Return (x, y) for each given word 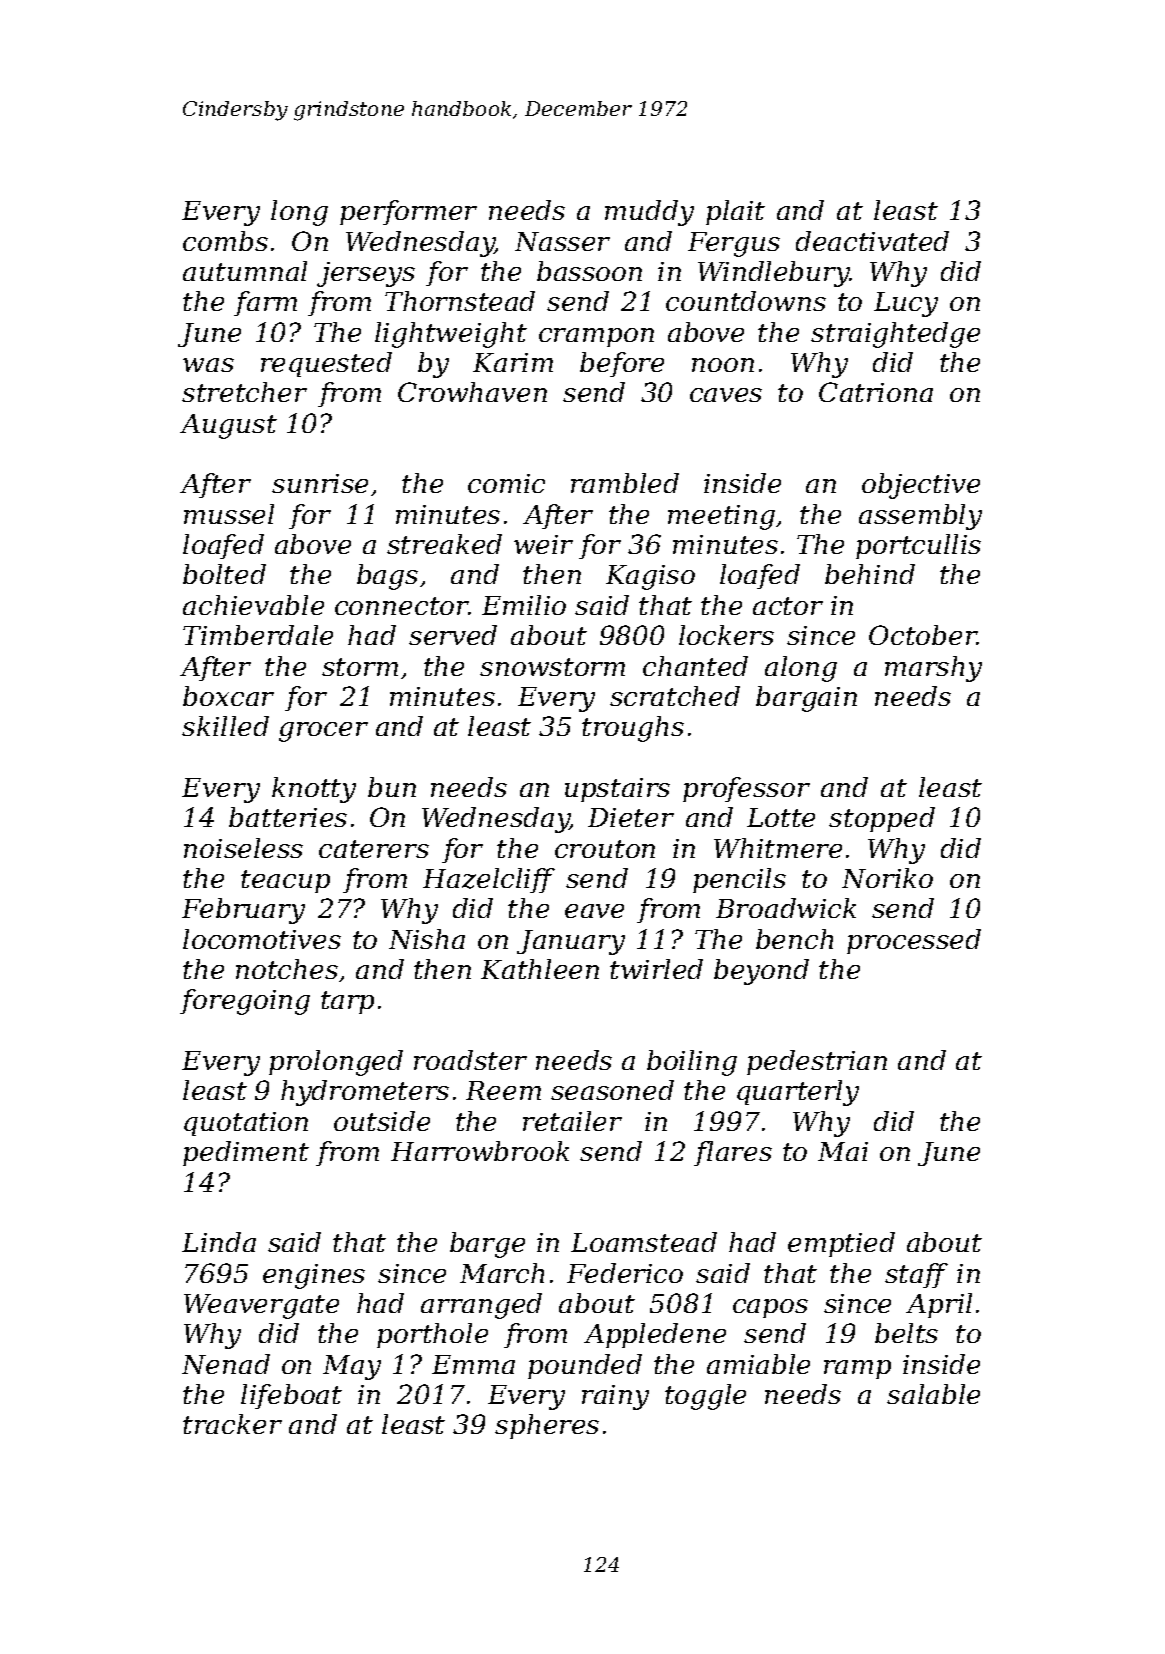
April (939, 1305)
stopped (882, 819)
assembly (920, 517)
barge (487, 1245)
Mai (843, 1151)
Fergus (734, 244)
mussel (229, 514)
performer (408, 212)
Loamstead (644, 1242)
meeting (721, 517)
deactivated (872, 241)
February (243, 911)
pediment (246, 1153)
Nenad (226, 1364)
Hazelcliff (489, 880)
